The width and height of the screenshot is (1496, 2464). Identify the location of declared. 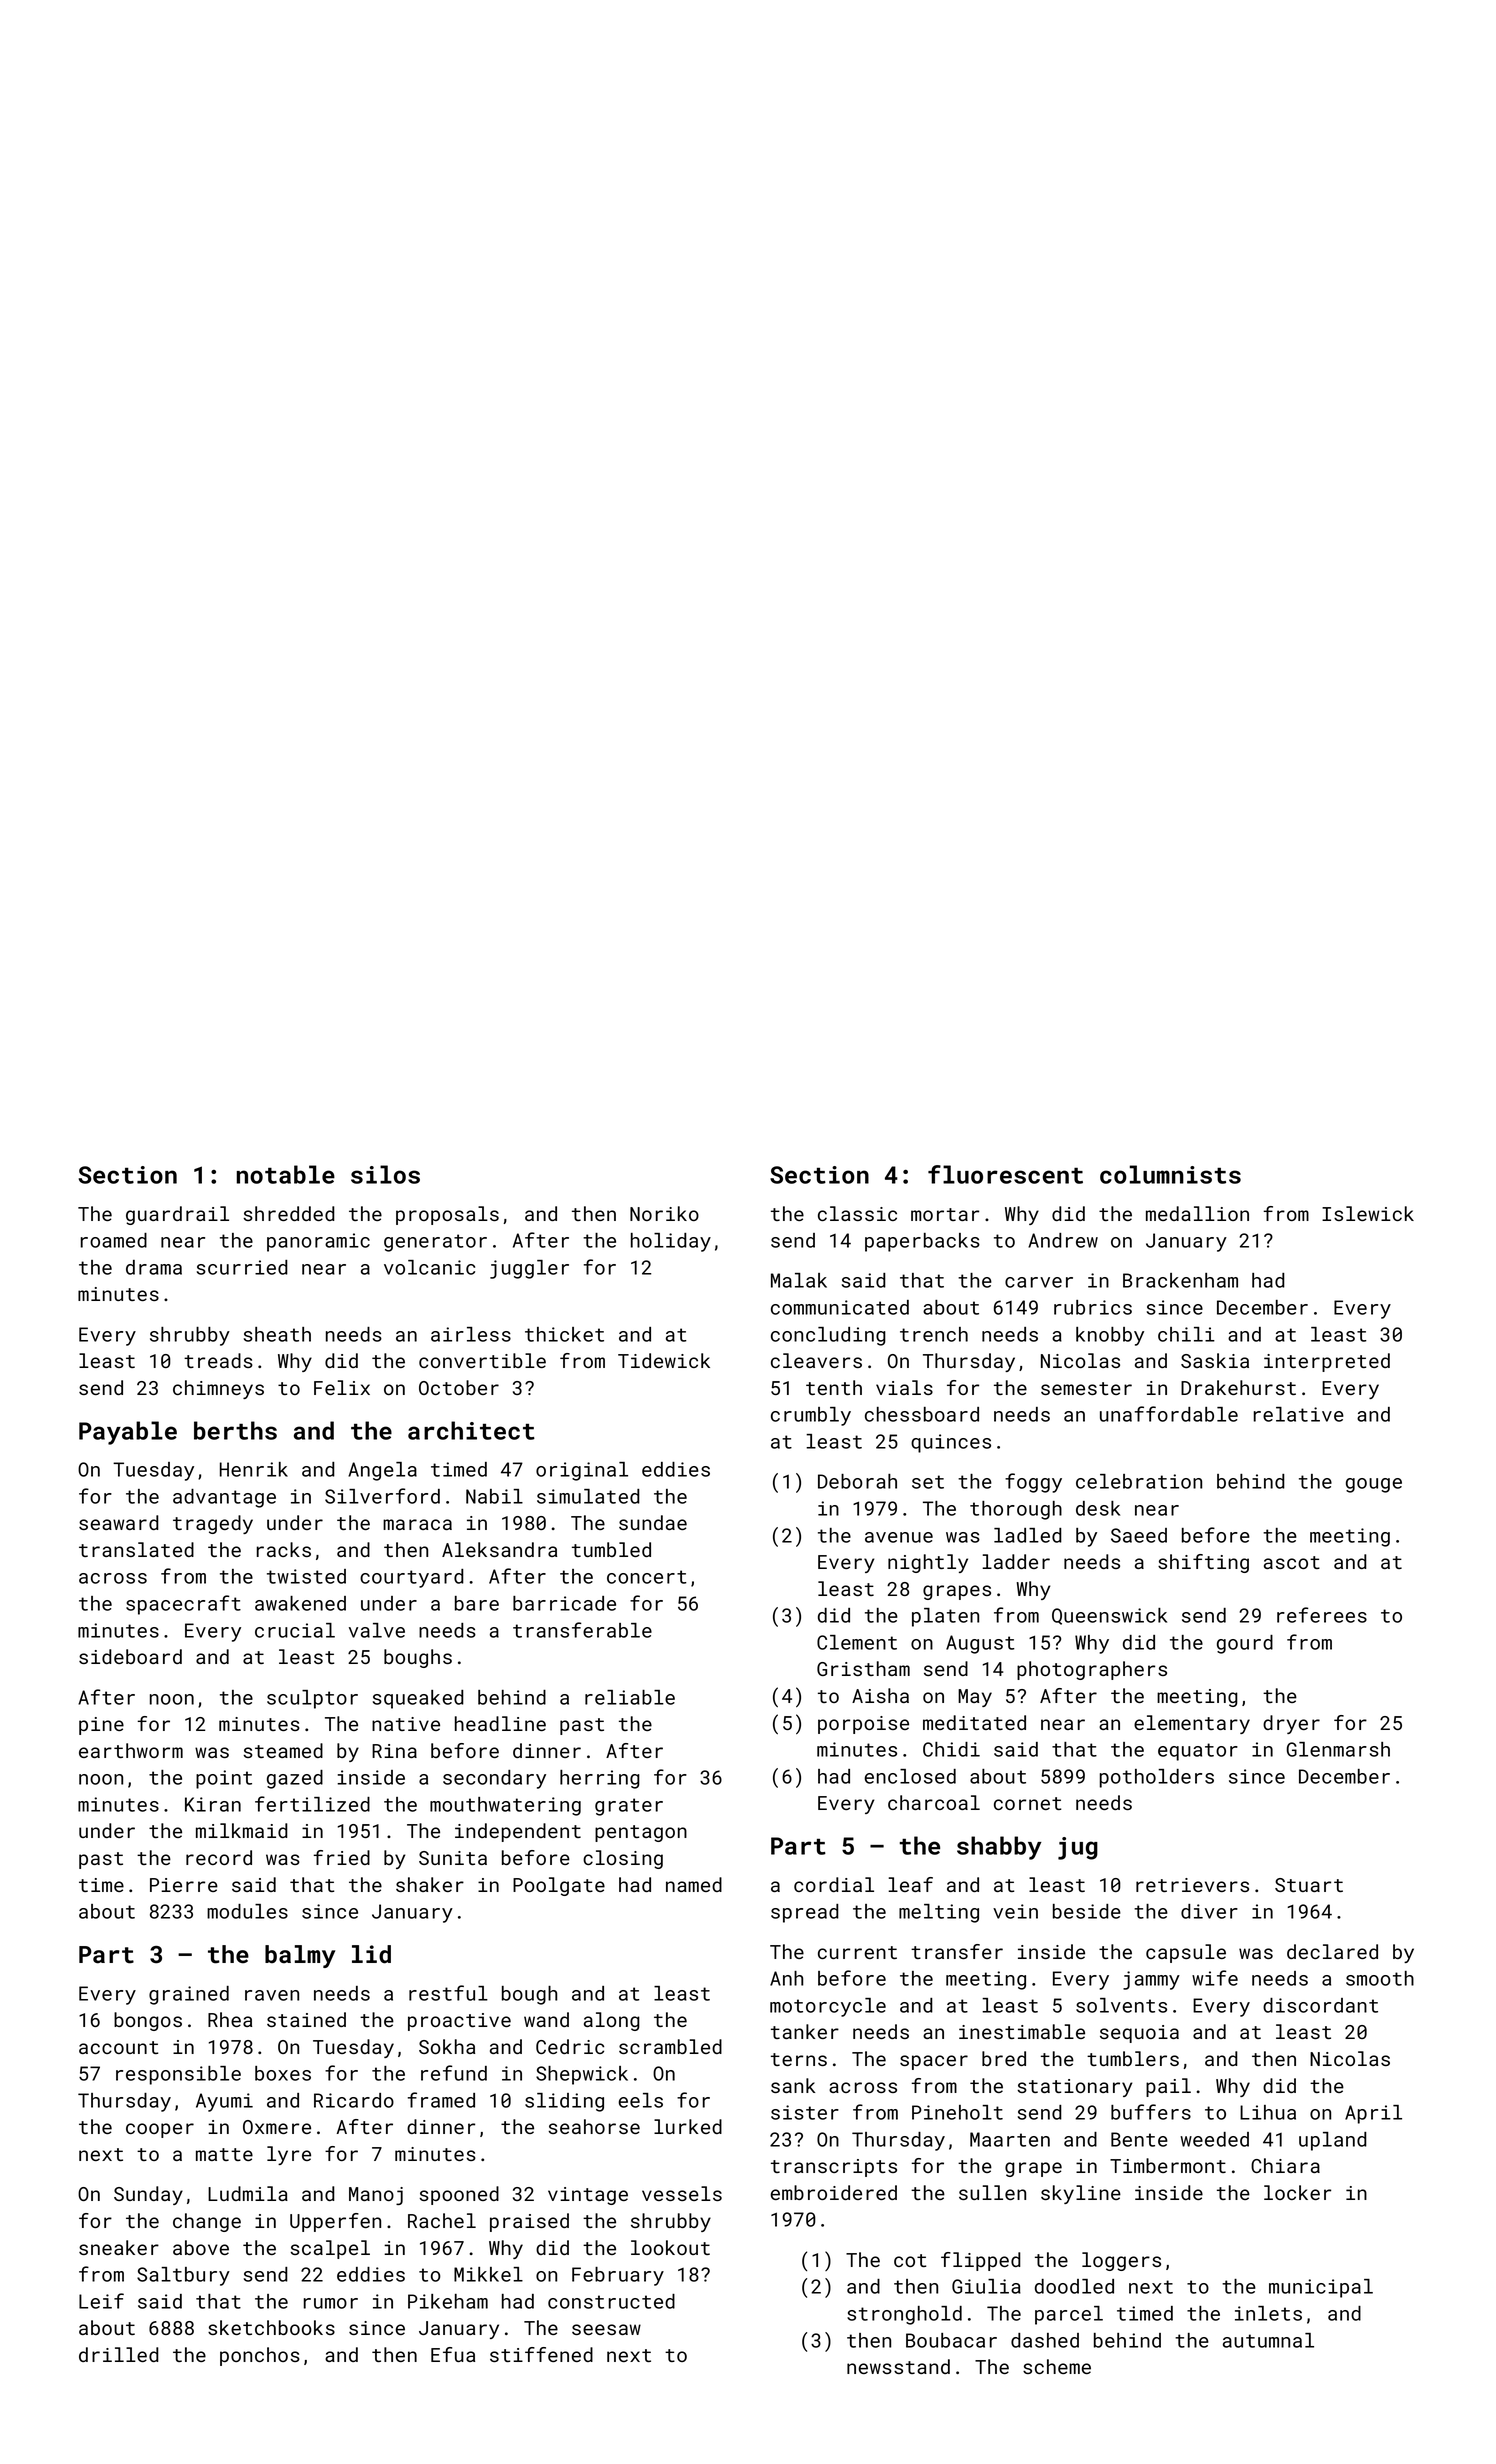
(1332, 1951).
